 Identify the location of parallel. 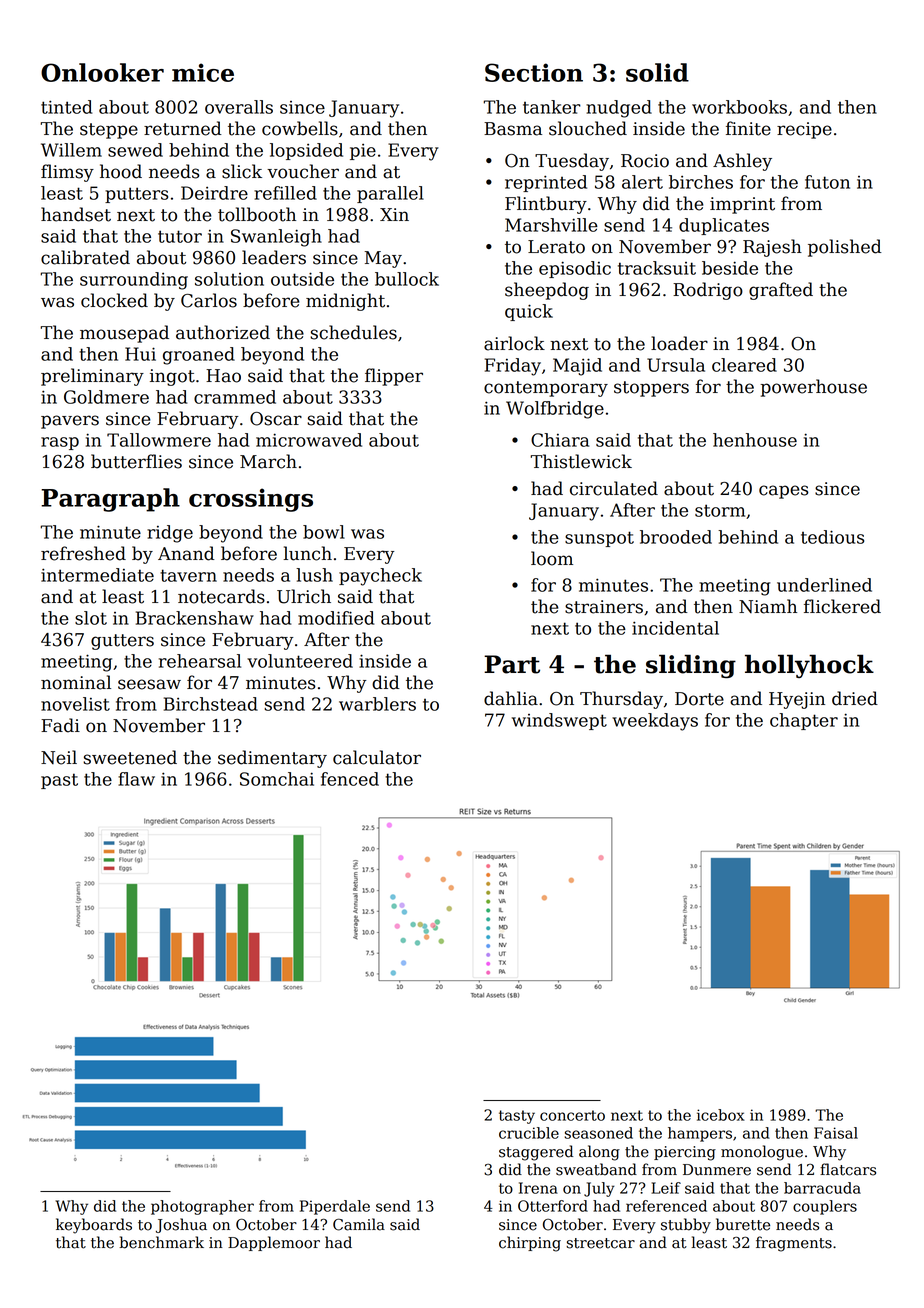
(390, 194).
